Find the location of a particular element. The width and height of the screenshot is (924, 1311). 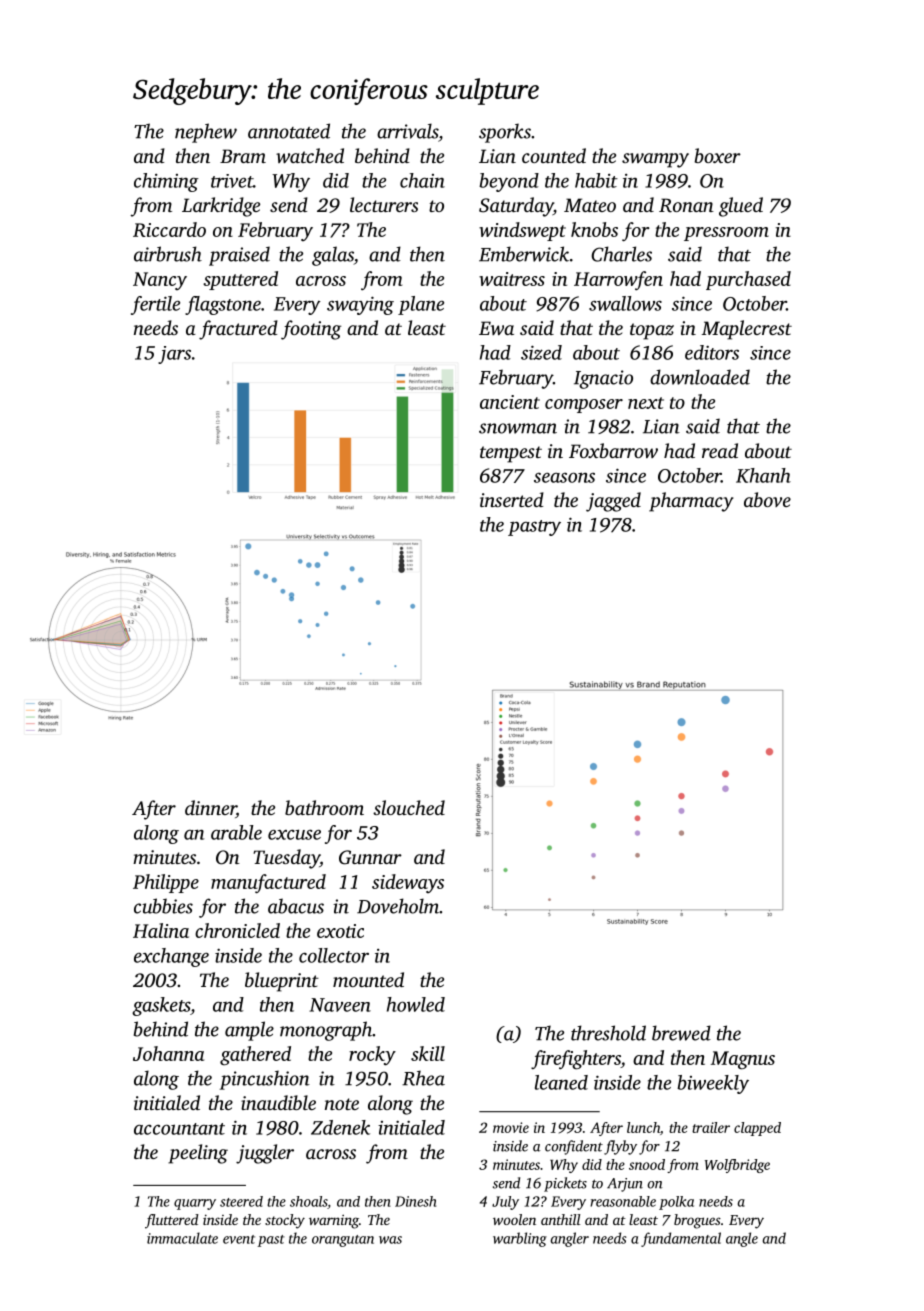

boxer is located at coordinates (718, 155).
